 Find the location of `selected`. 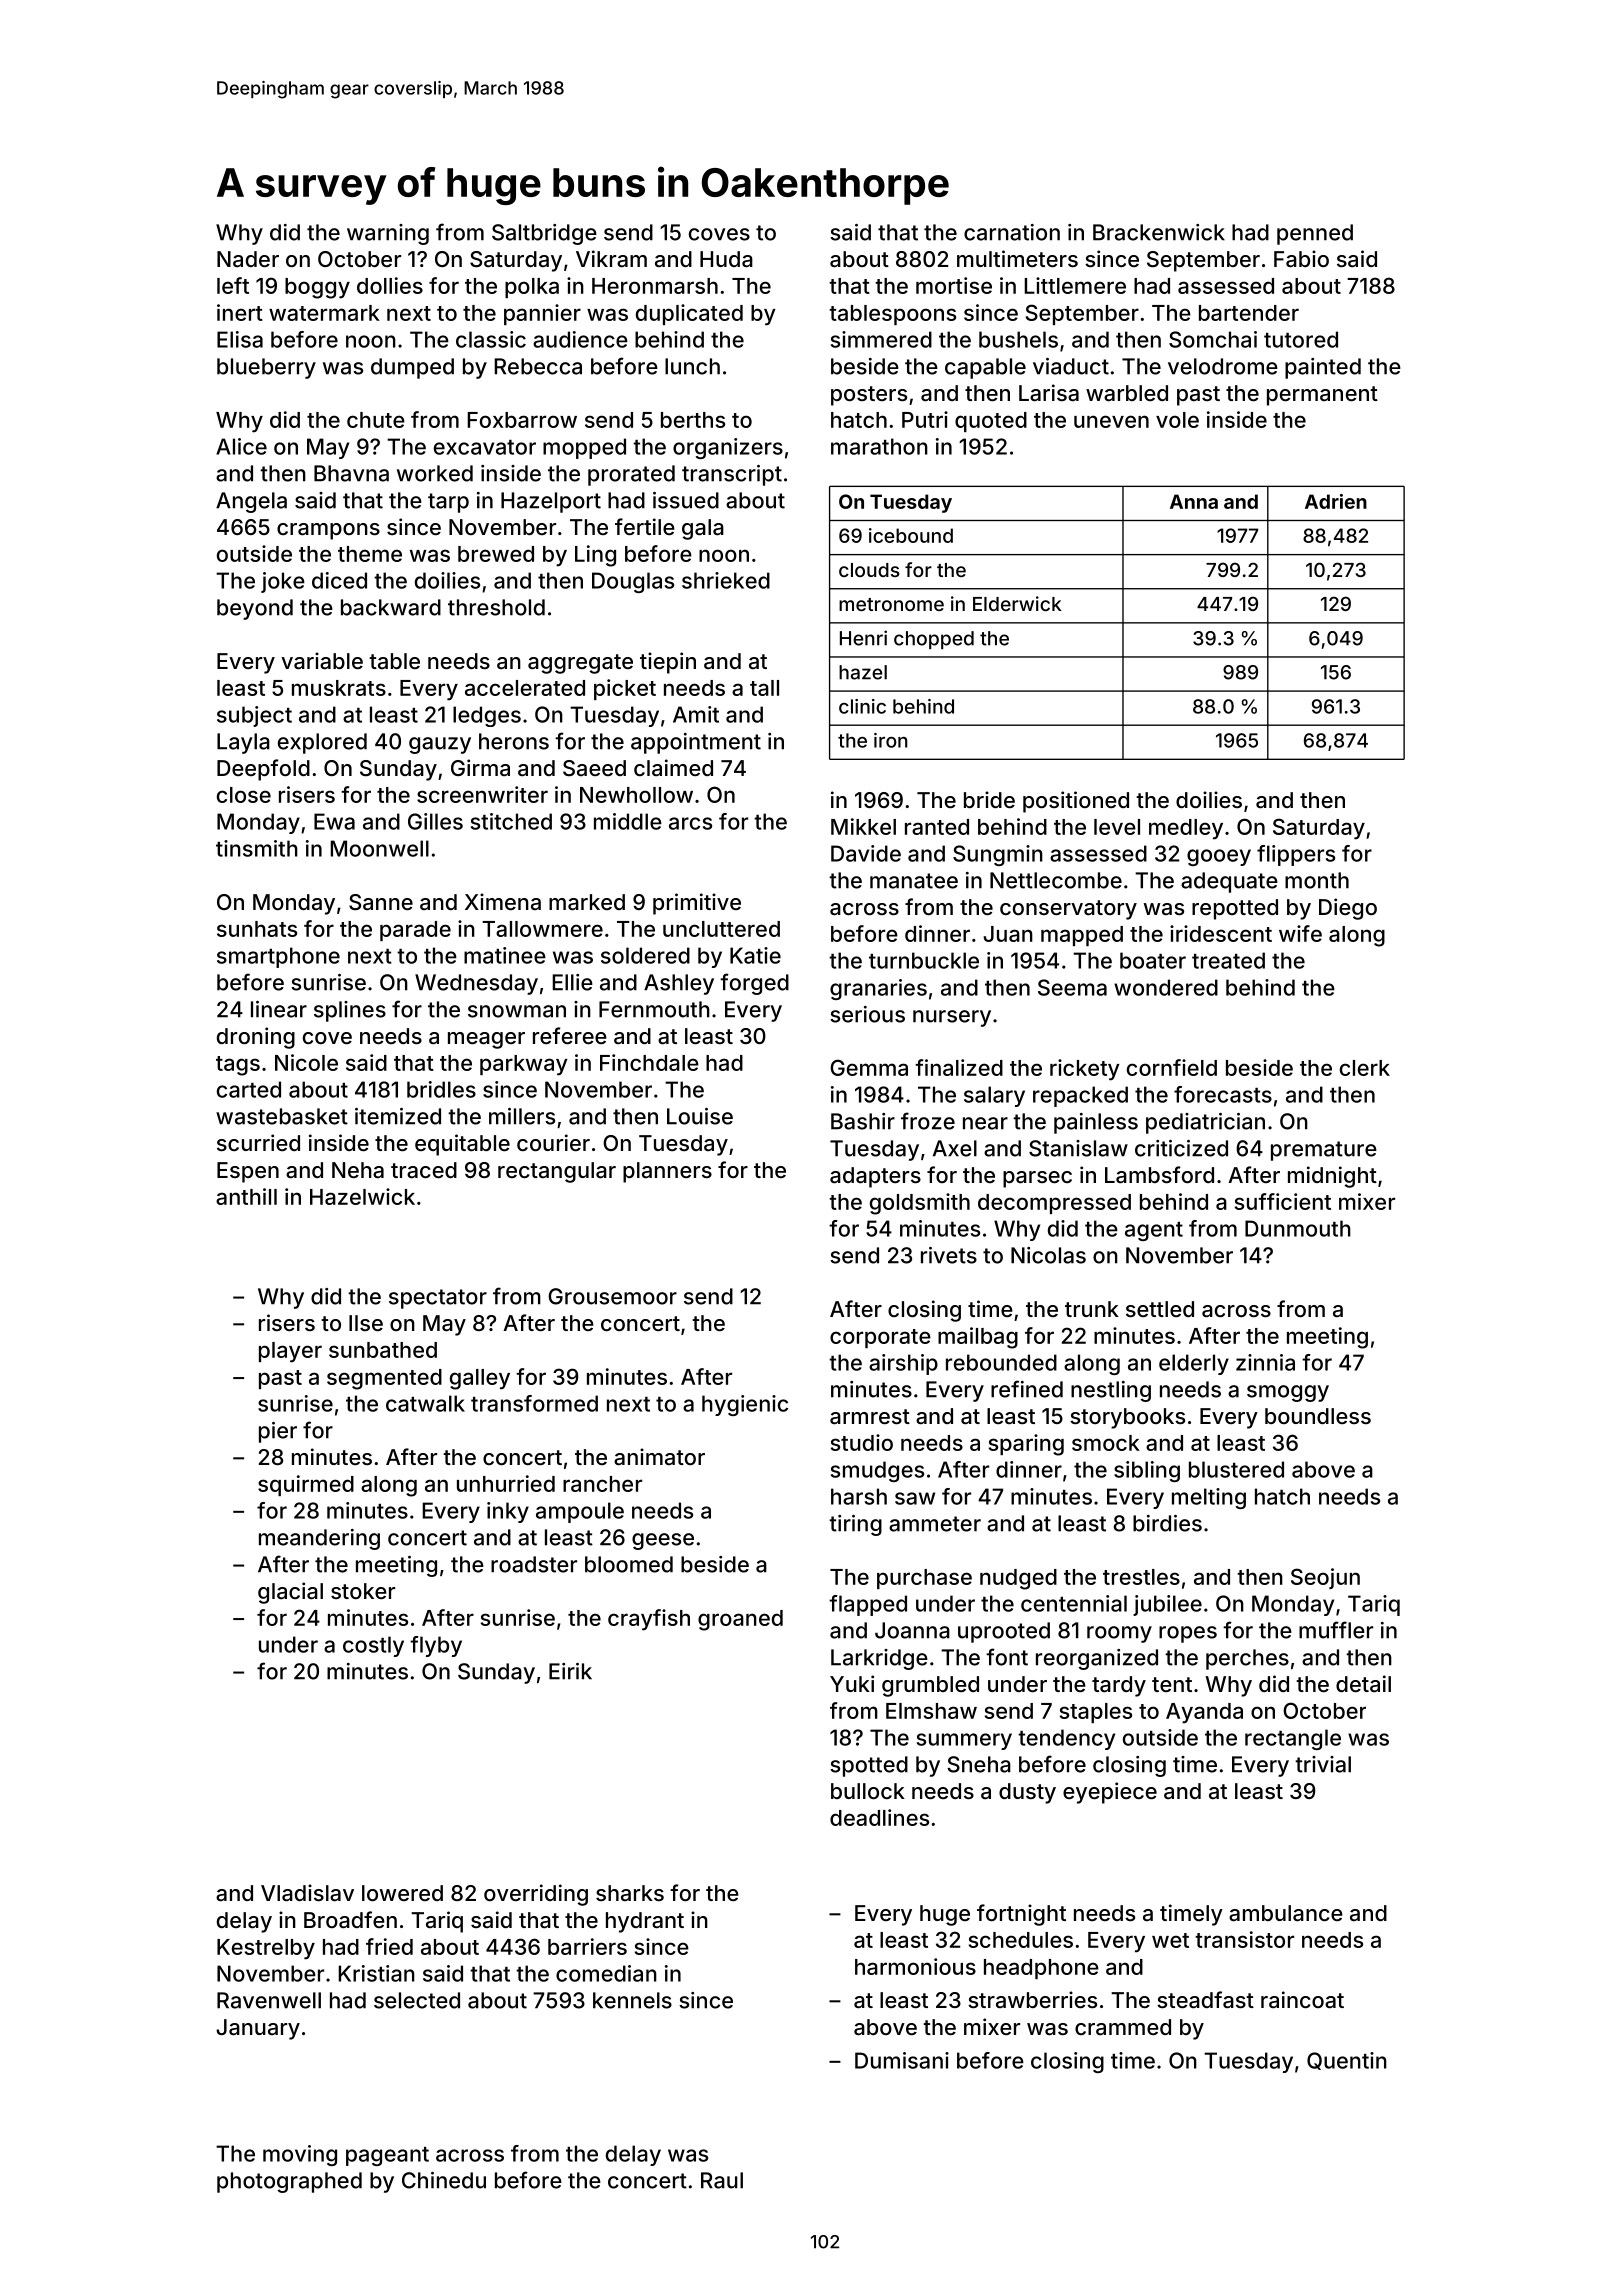

selected is located at coordinates (417, 2000).
